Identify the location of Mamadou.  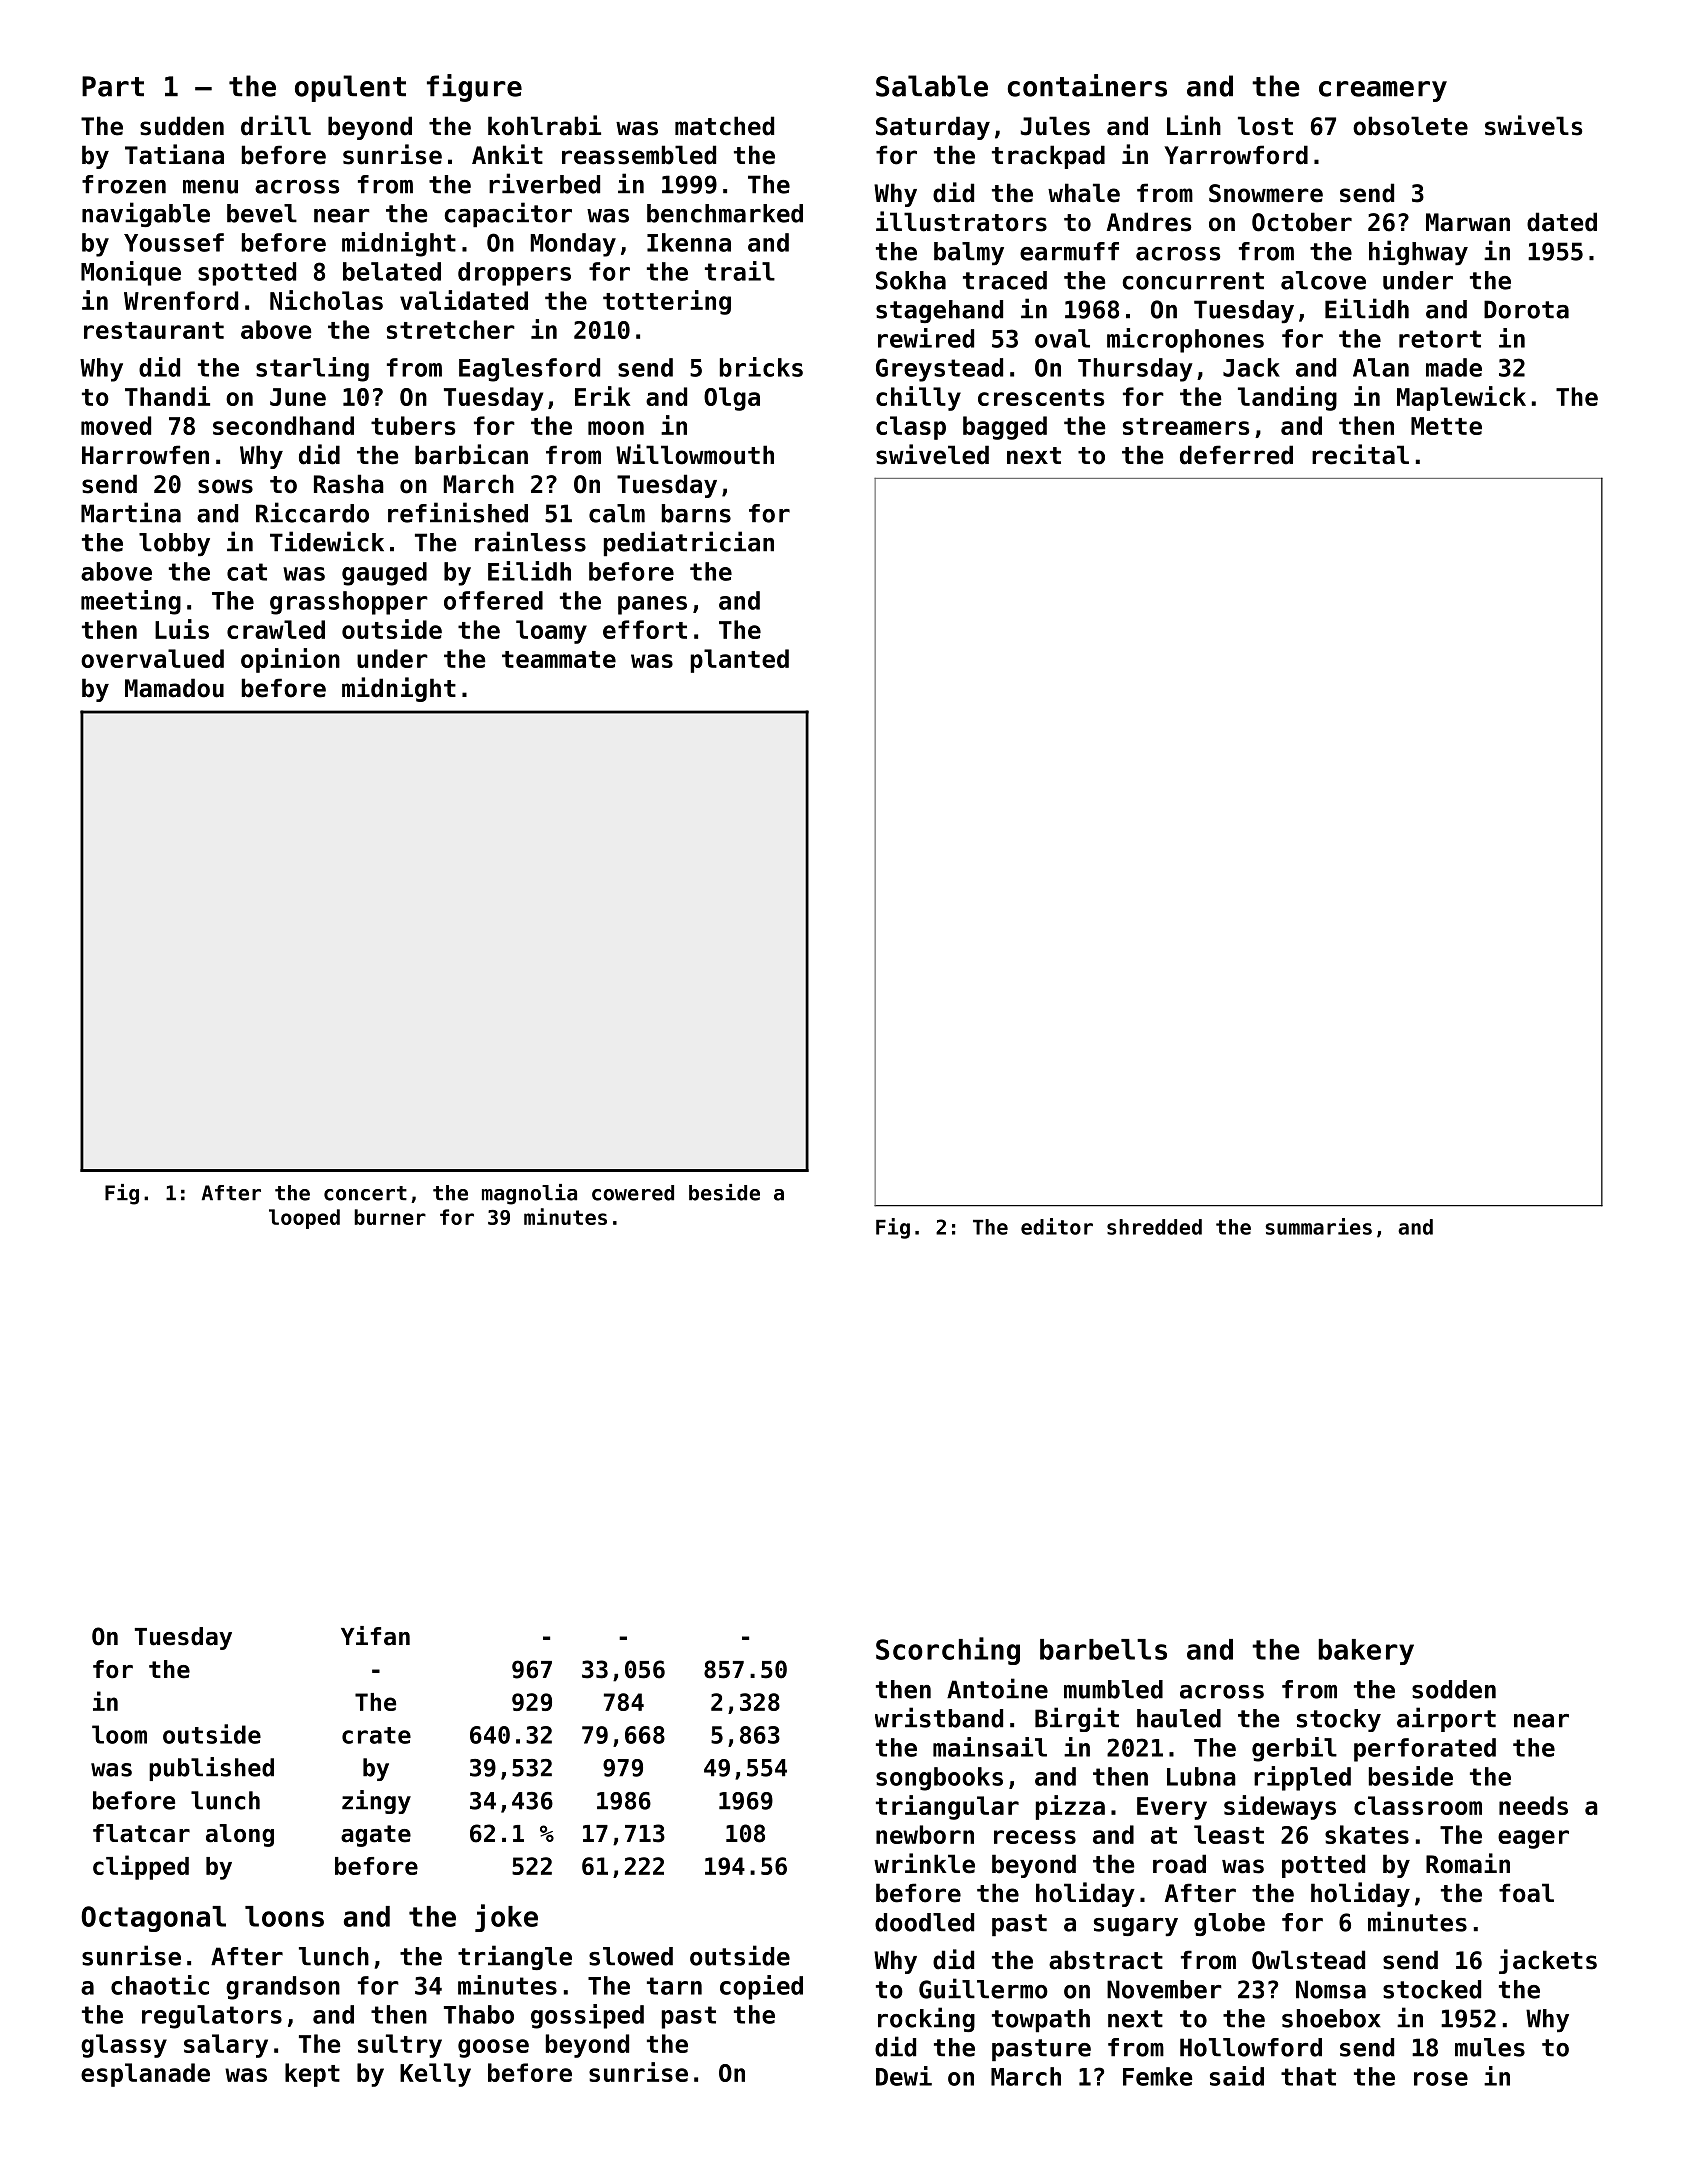
(174, 688).
